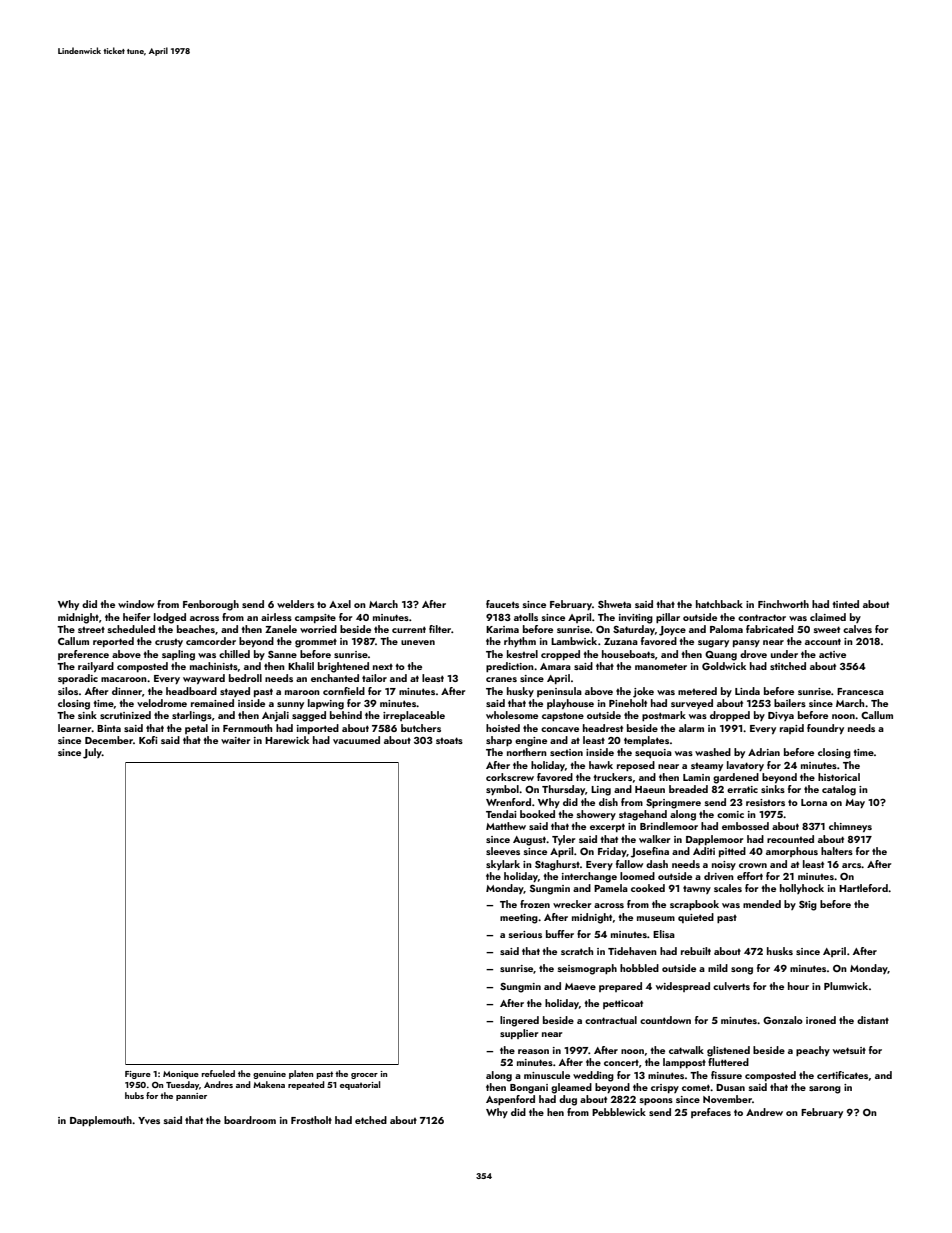 This document has width=952, height=1233. Describe the element at coordinates (527, 752) in the document. I see `northern` at that location.
